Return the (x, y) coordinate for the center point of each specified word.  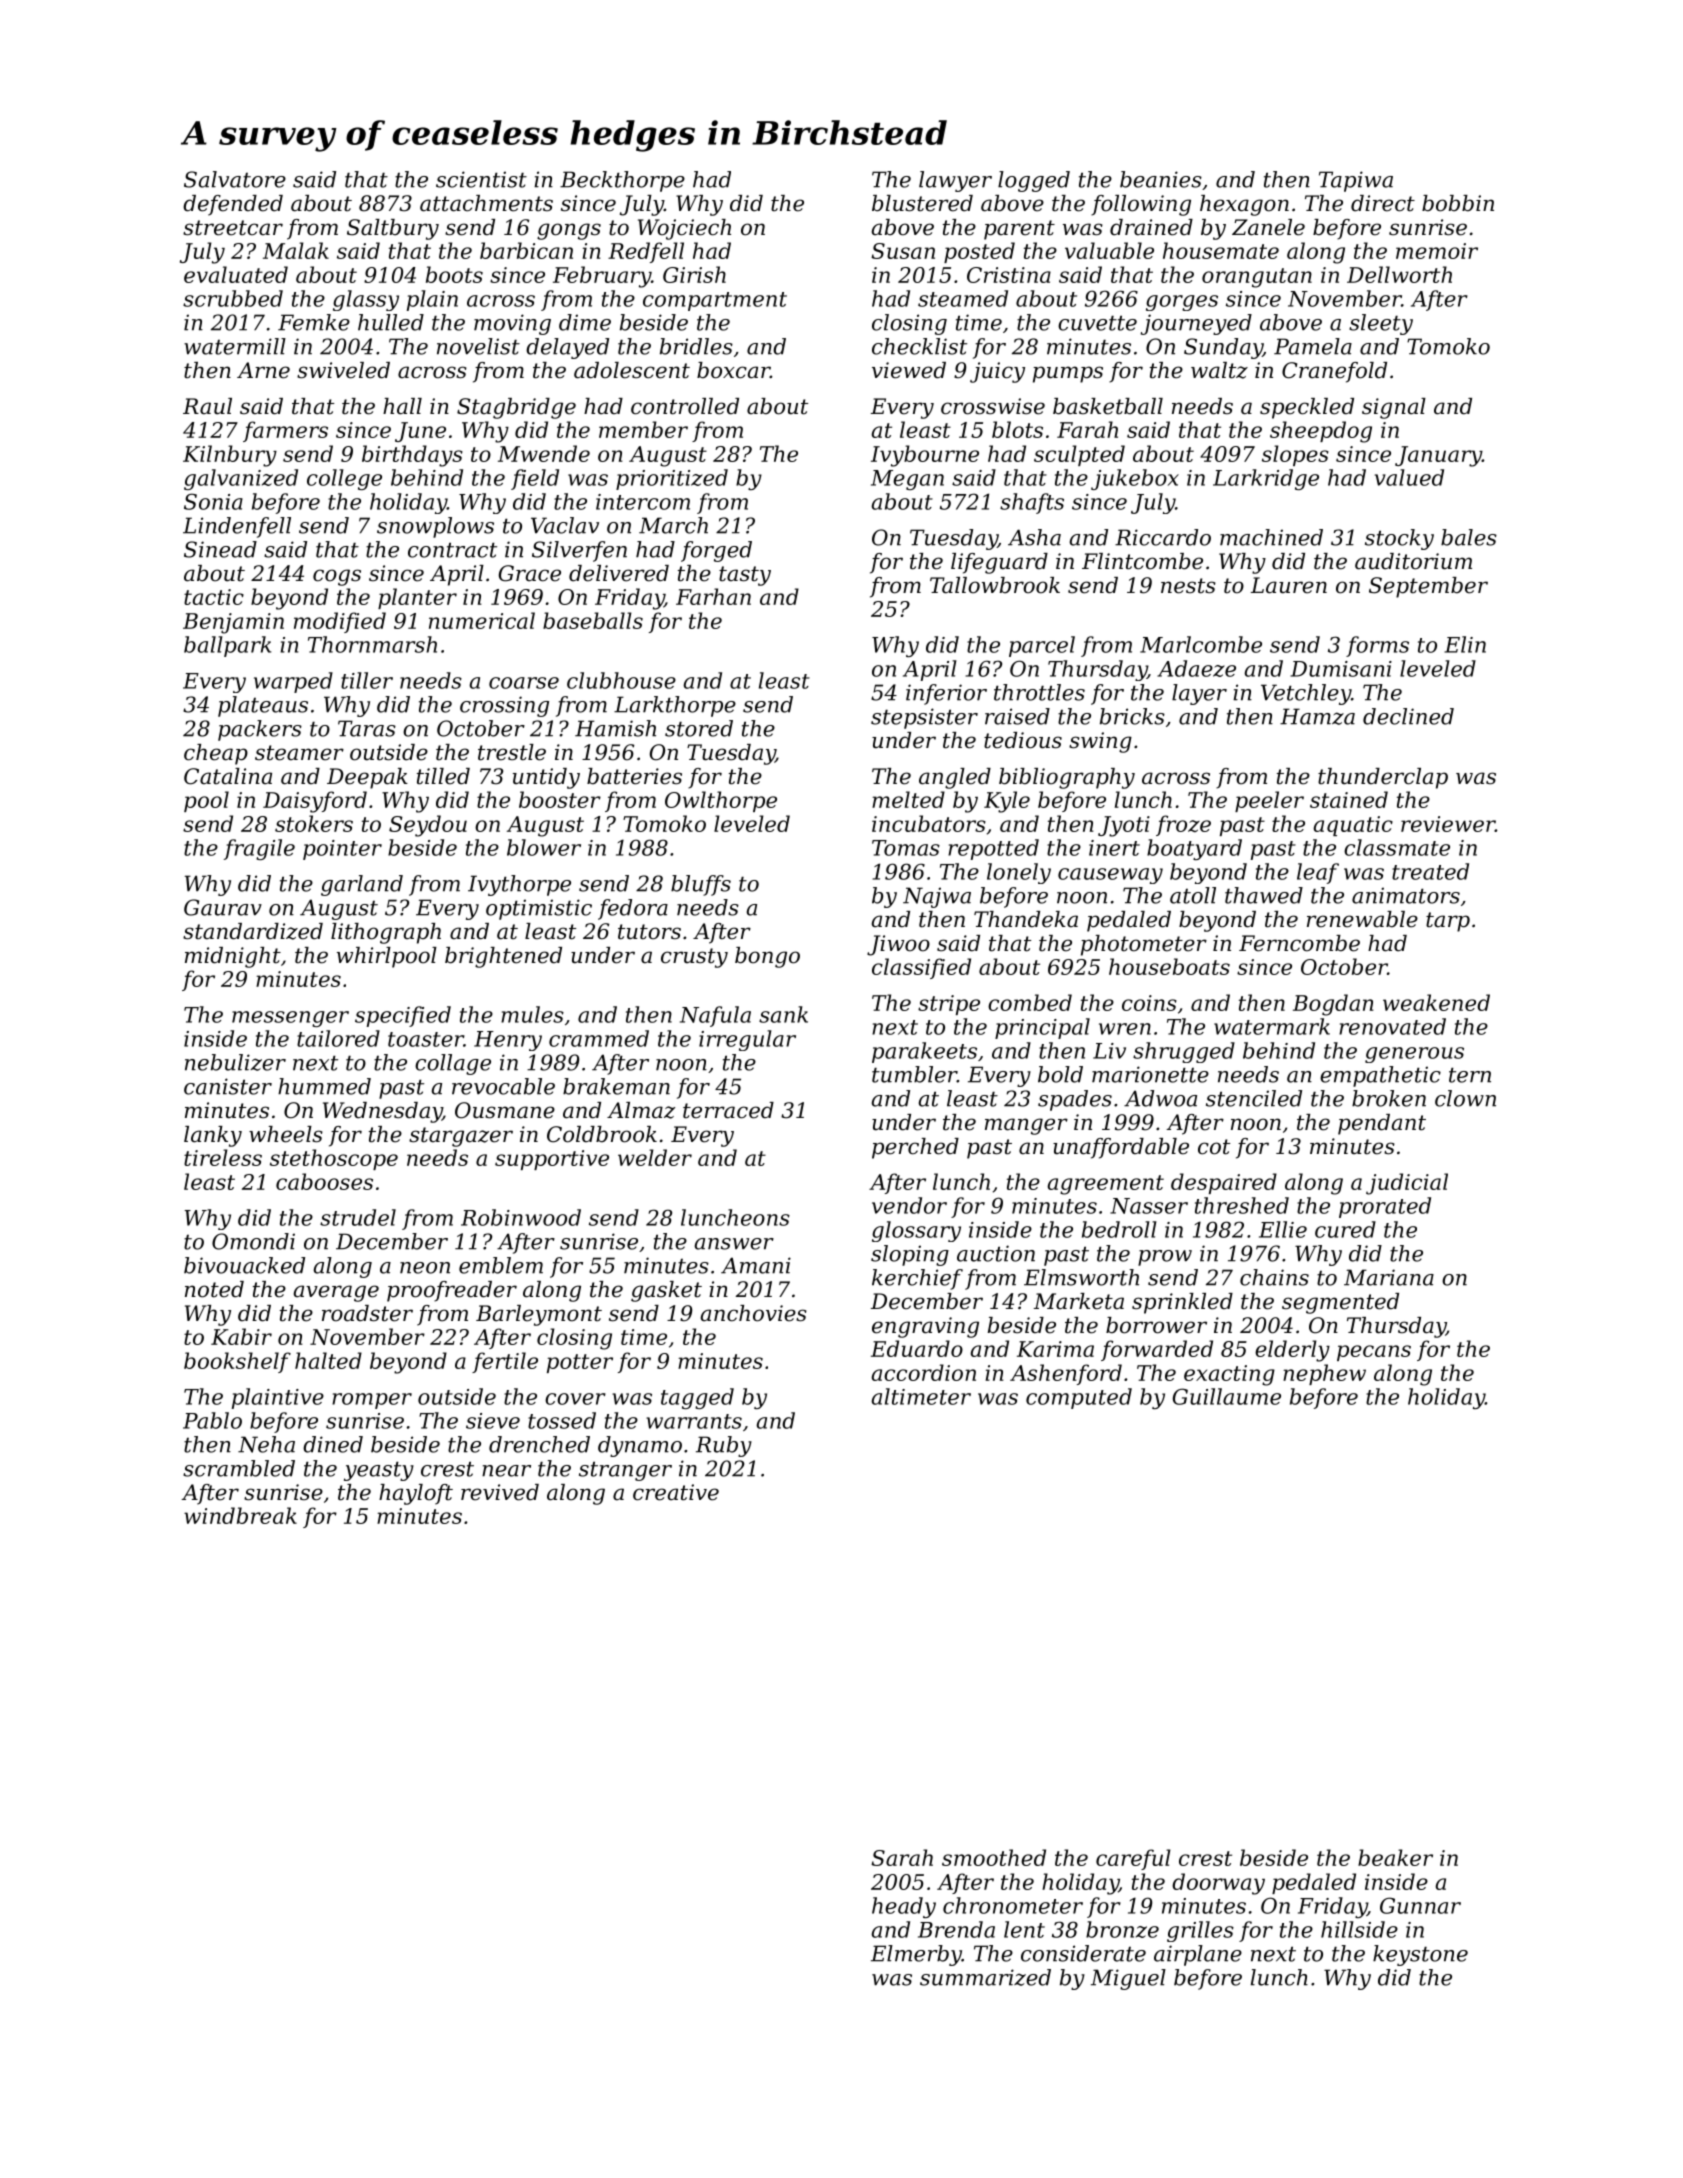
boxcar (733, 370)
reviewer (1448, 824)
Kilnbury (230, 456)
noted (214, 1289)
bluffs (701, 885)
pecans (1374, 1353)
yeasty (379, 1471)
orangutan (1257, 278)
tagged (697, 1398)
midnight (233, 957)
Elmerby (916, 1955)
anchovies (754, 1313)
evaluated (236, 274)
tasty (745, 576)
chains (1274, 1277)
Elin (1465, 644)
